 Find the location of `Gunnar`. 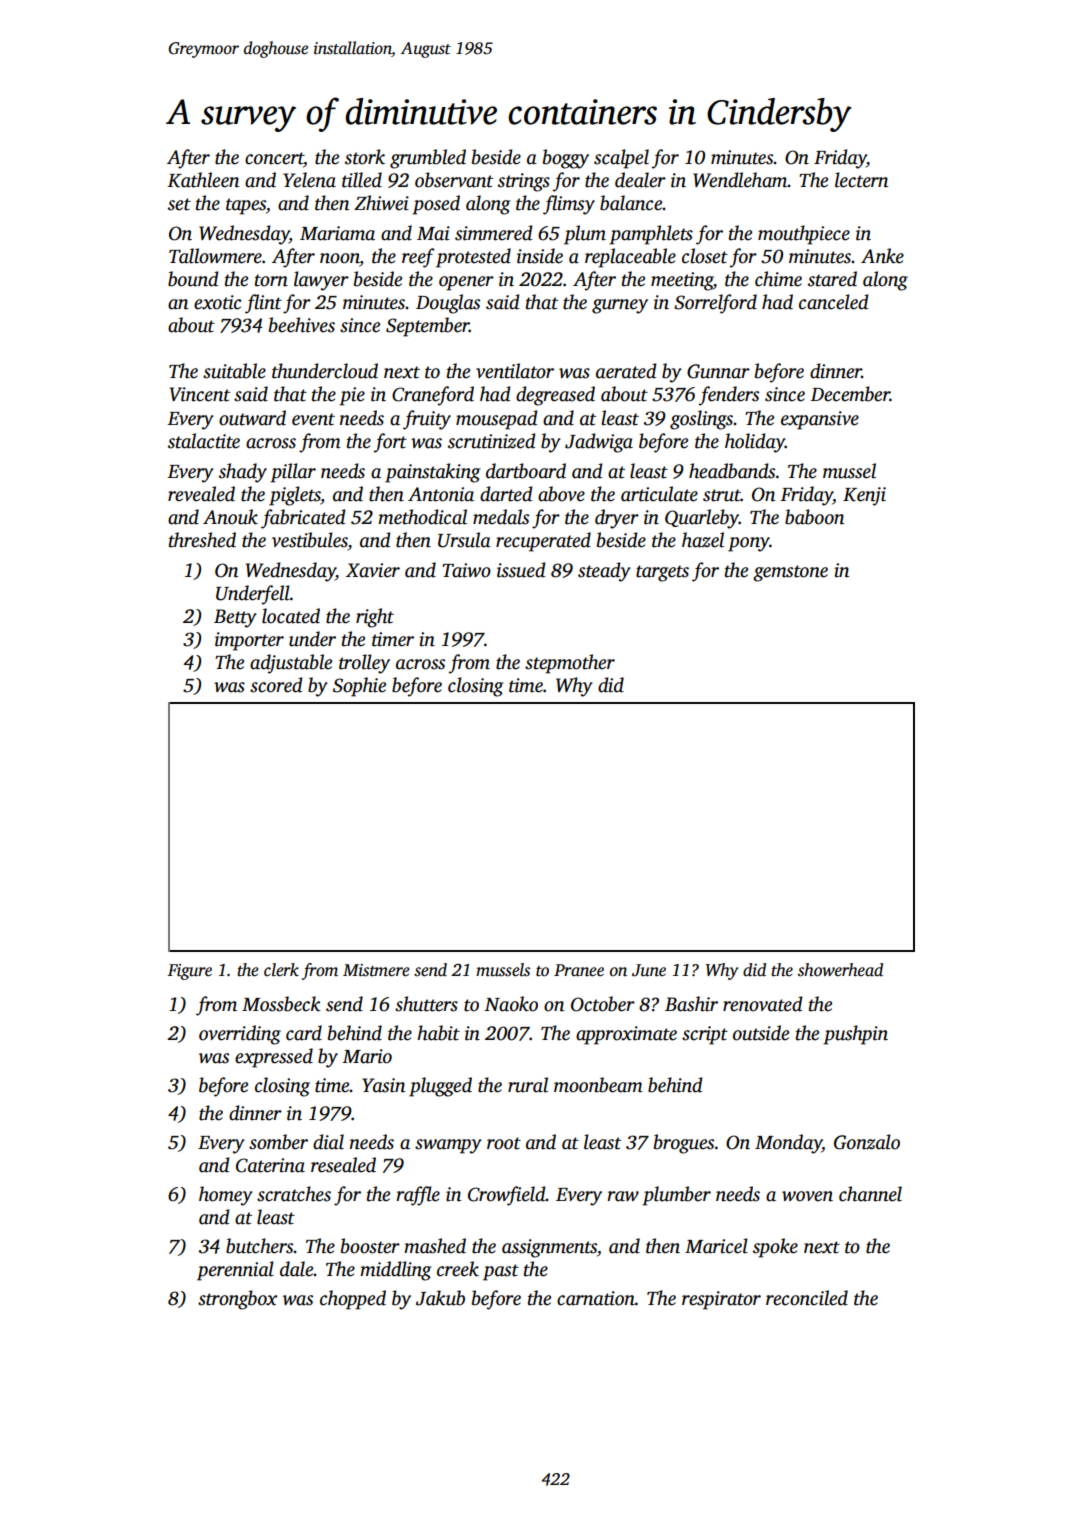

Gunnar is located at coordinates (718, 371).
